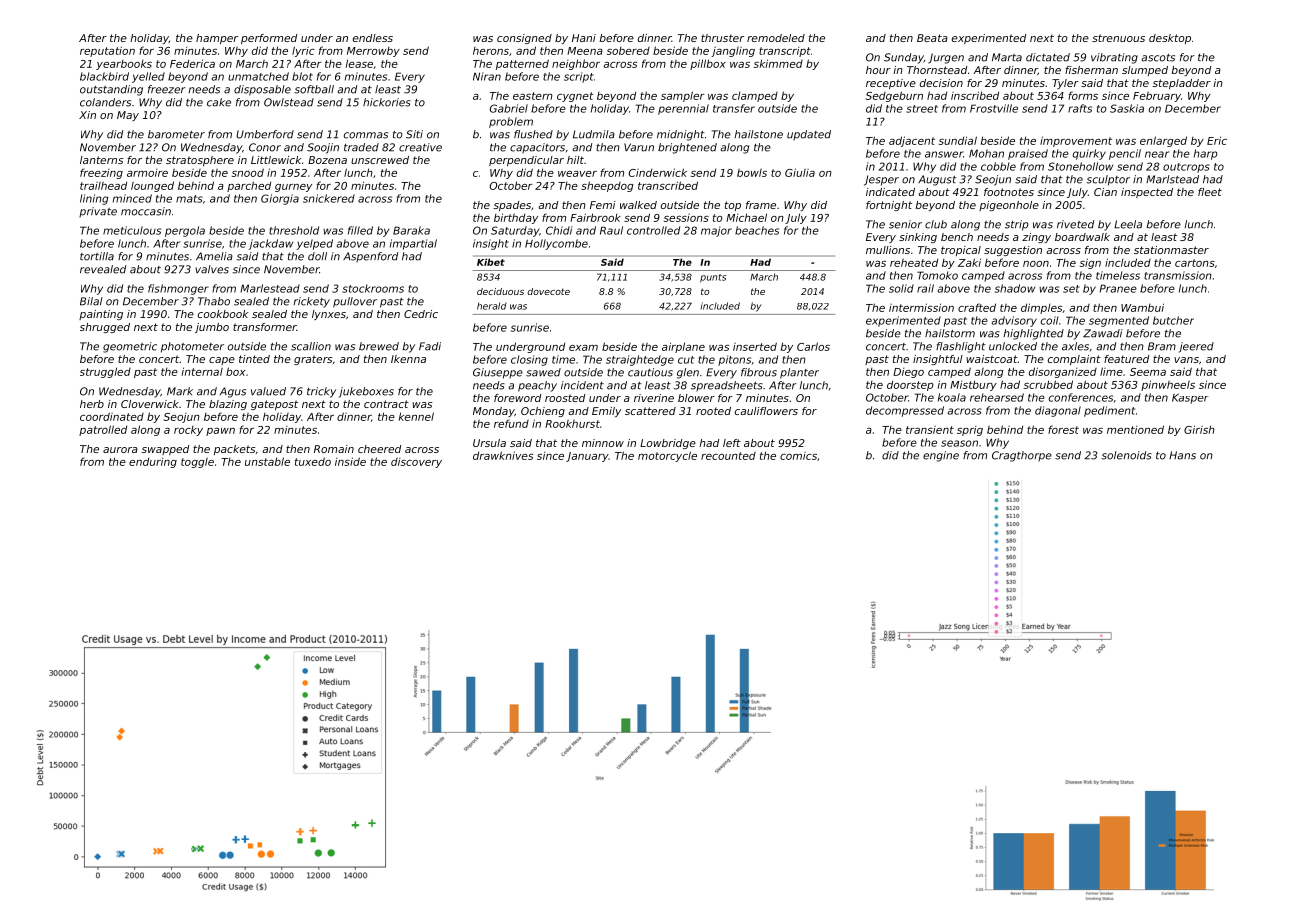  Describe the element at coordinates (411, 230) in the image. I see `Baraka` at that location.
